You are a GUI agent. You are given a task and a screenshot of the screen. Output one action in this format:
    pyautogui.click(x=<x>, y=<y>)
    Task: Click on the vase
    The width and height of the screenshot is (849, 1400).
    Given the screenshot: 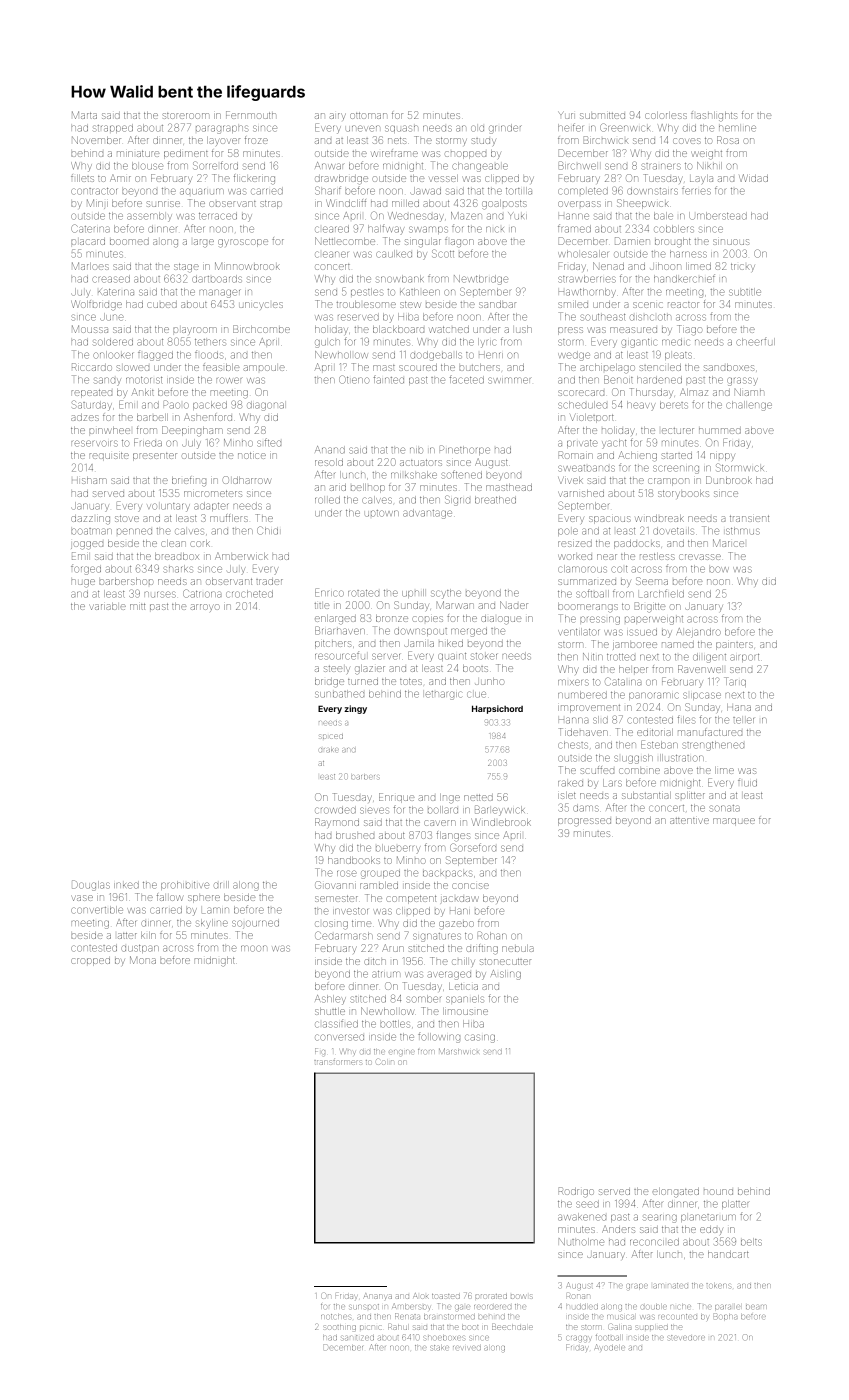 What is the action you would take?
    pyautogui.click(x=82, y=898)
